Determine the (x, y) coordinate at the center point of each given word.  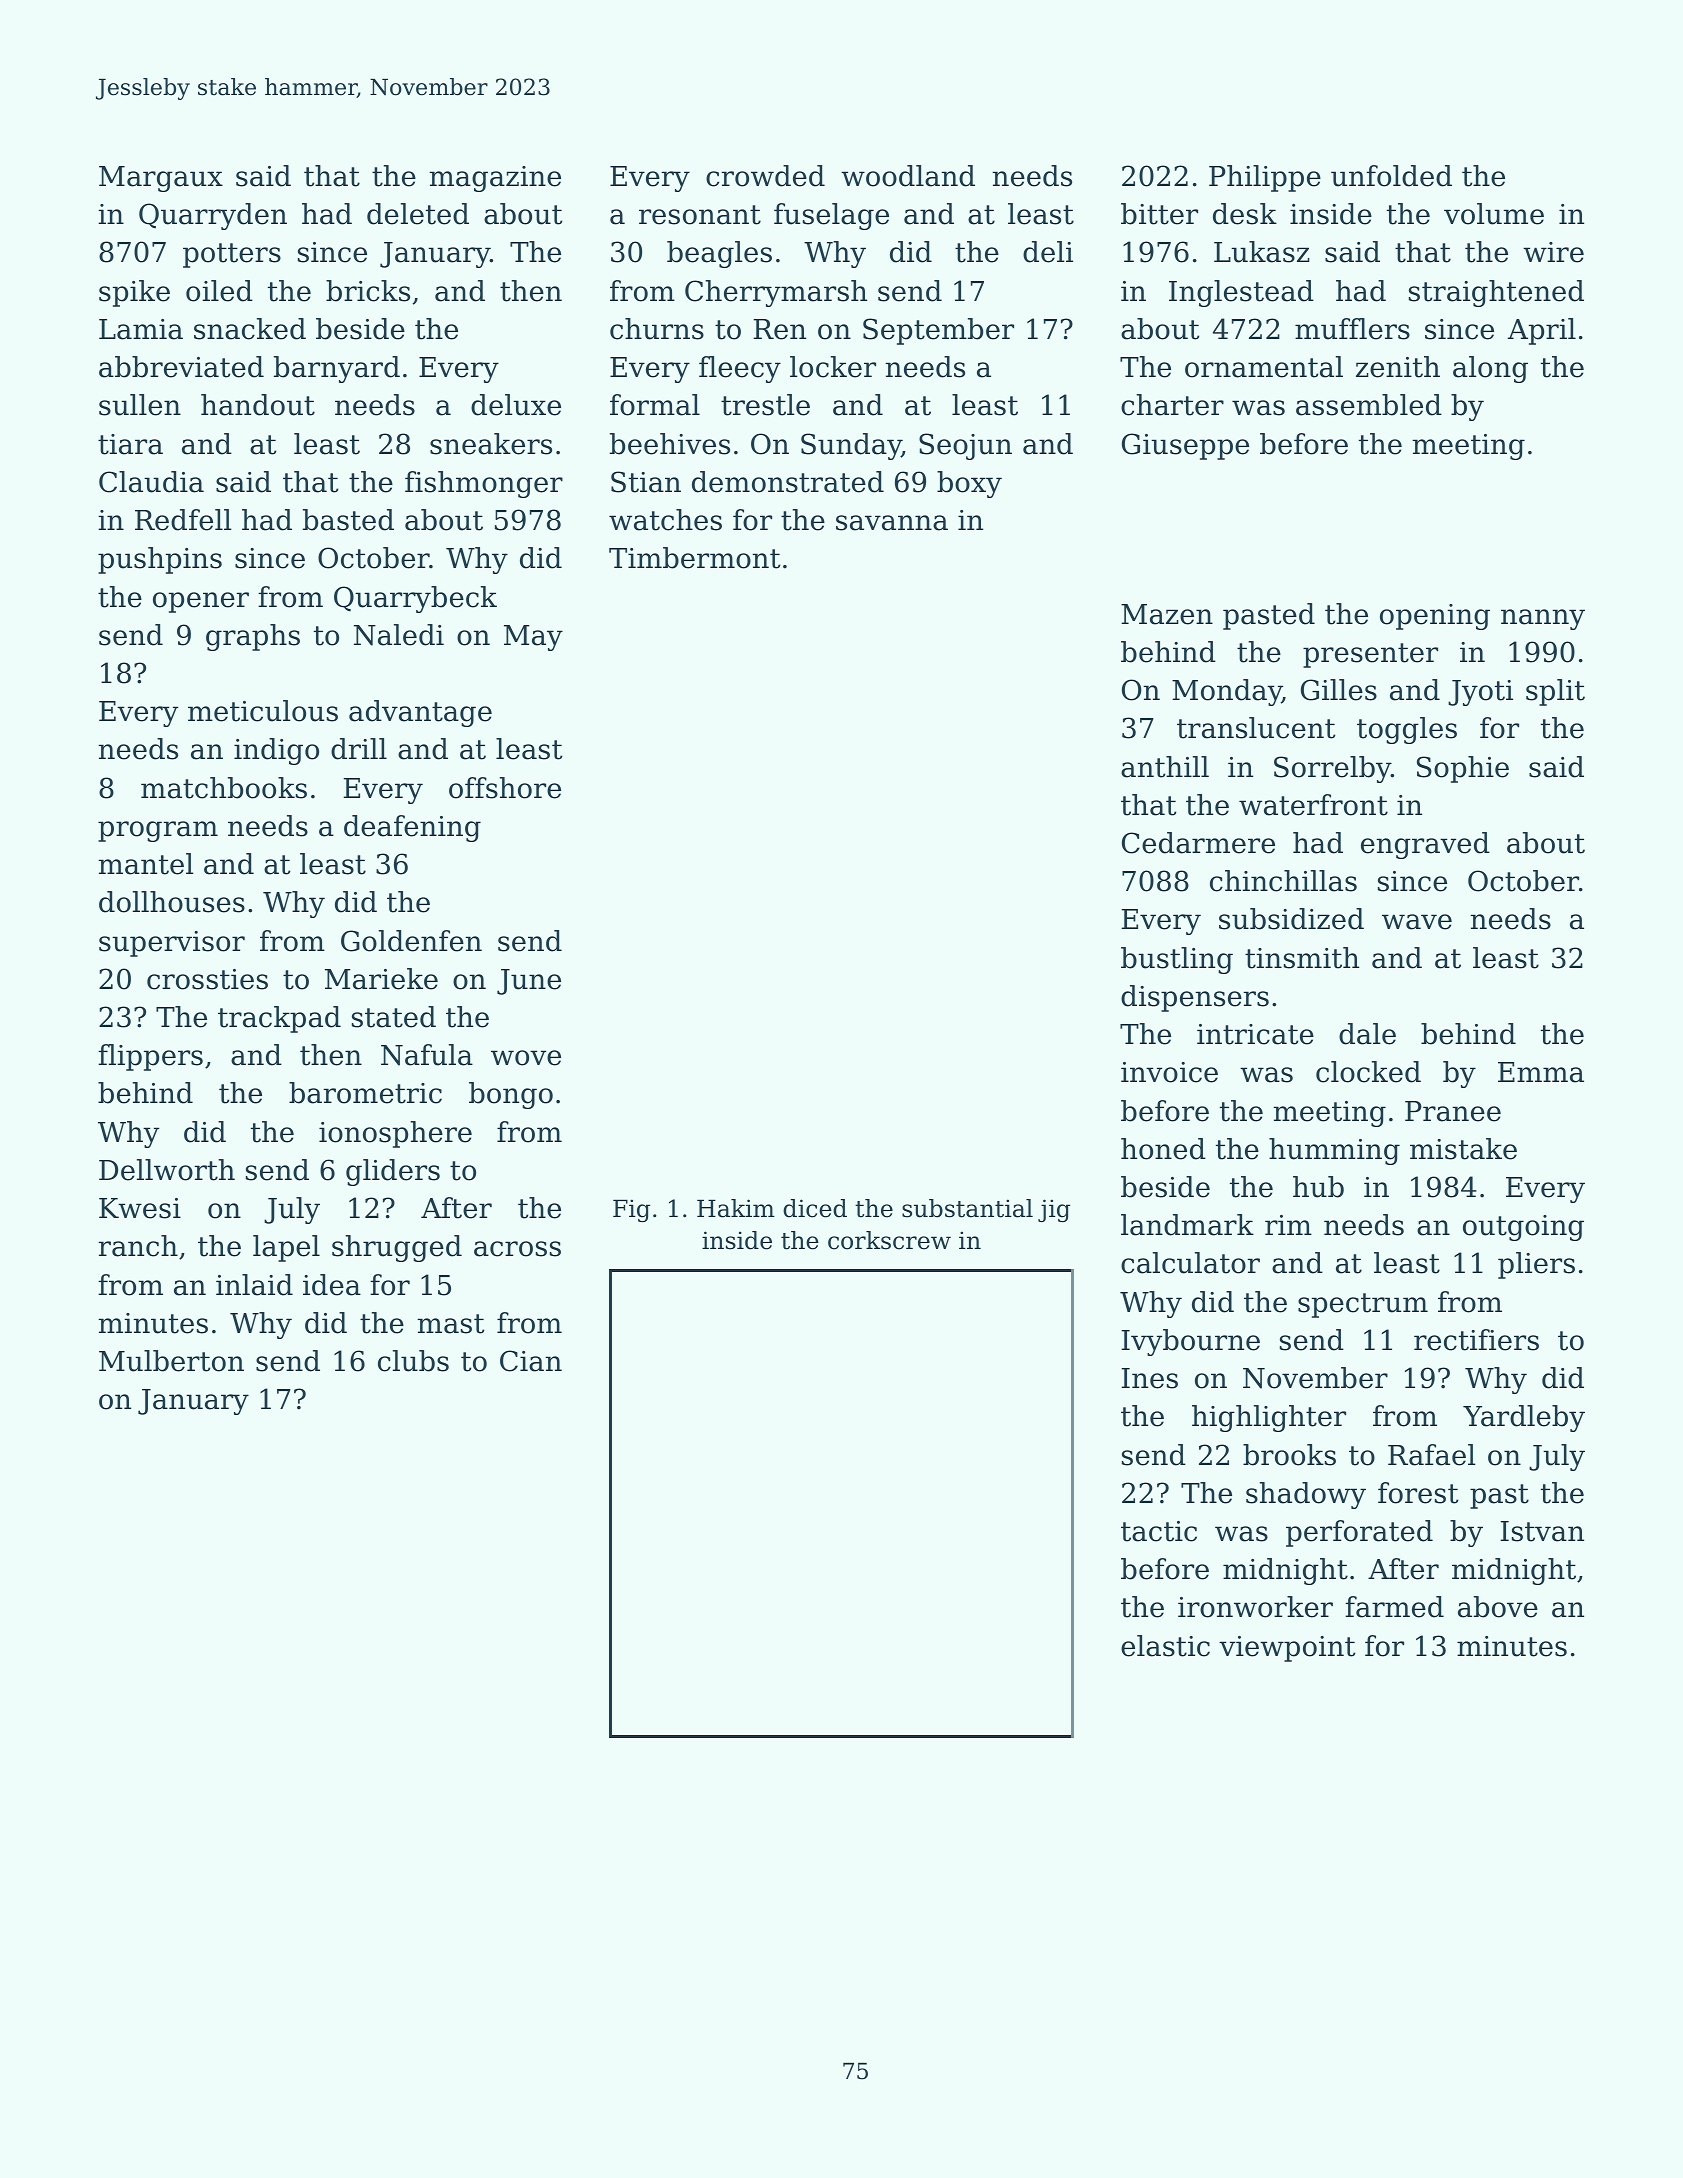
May (533, 638)
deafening (412, 828)
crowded (765, 176)
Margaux (161, 179)
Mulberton (171, 1361)
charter (1172, 405)
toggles (1407, 730)
